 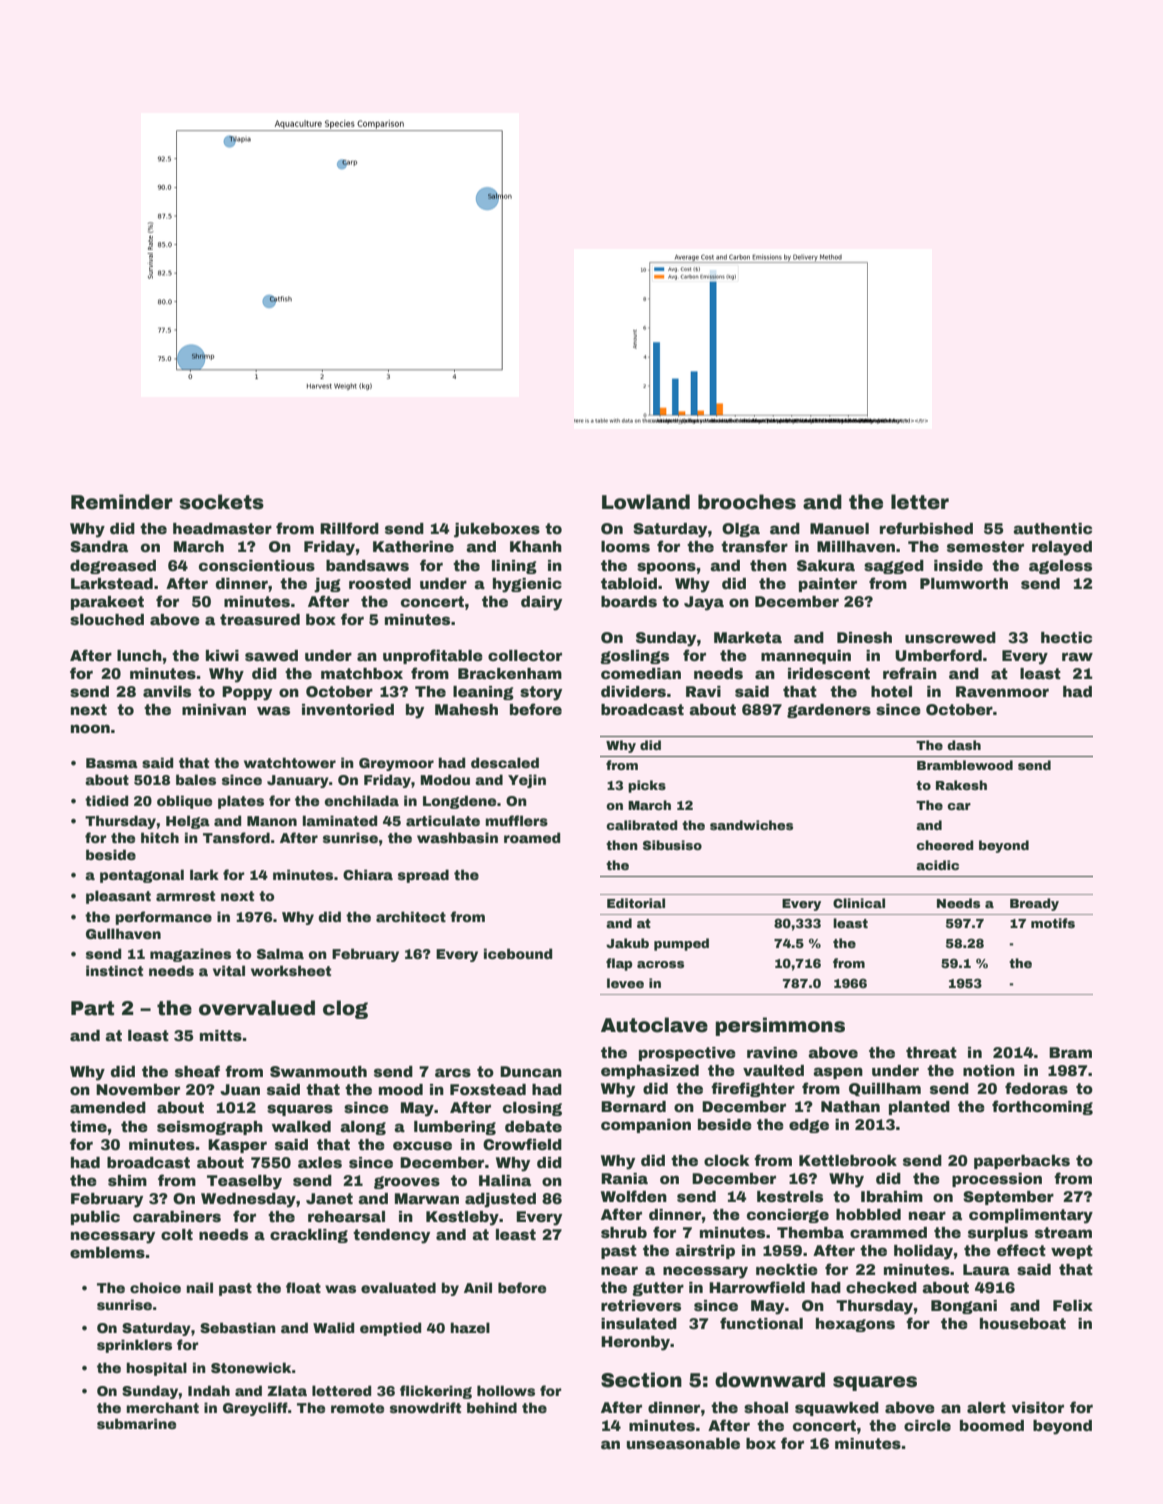 What do you see at coordinates (222, 528) in the page?
I see `headmaster` at bounding box center [222, 528].
